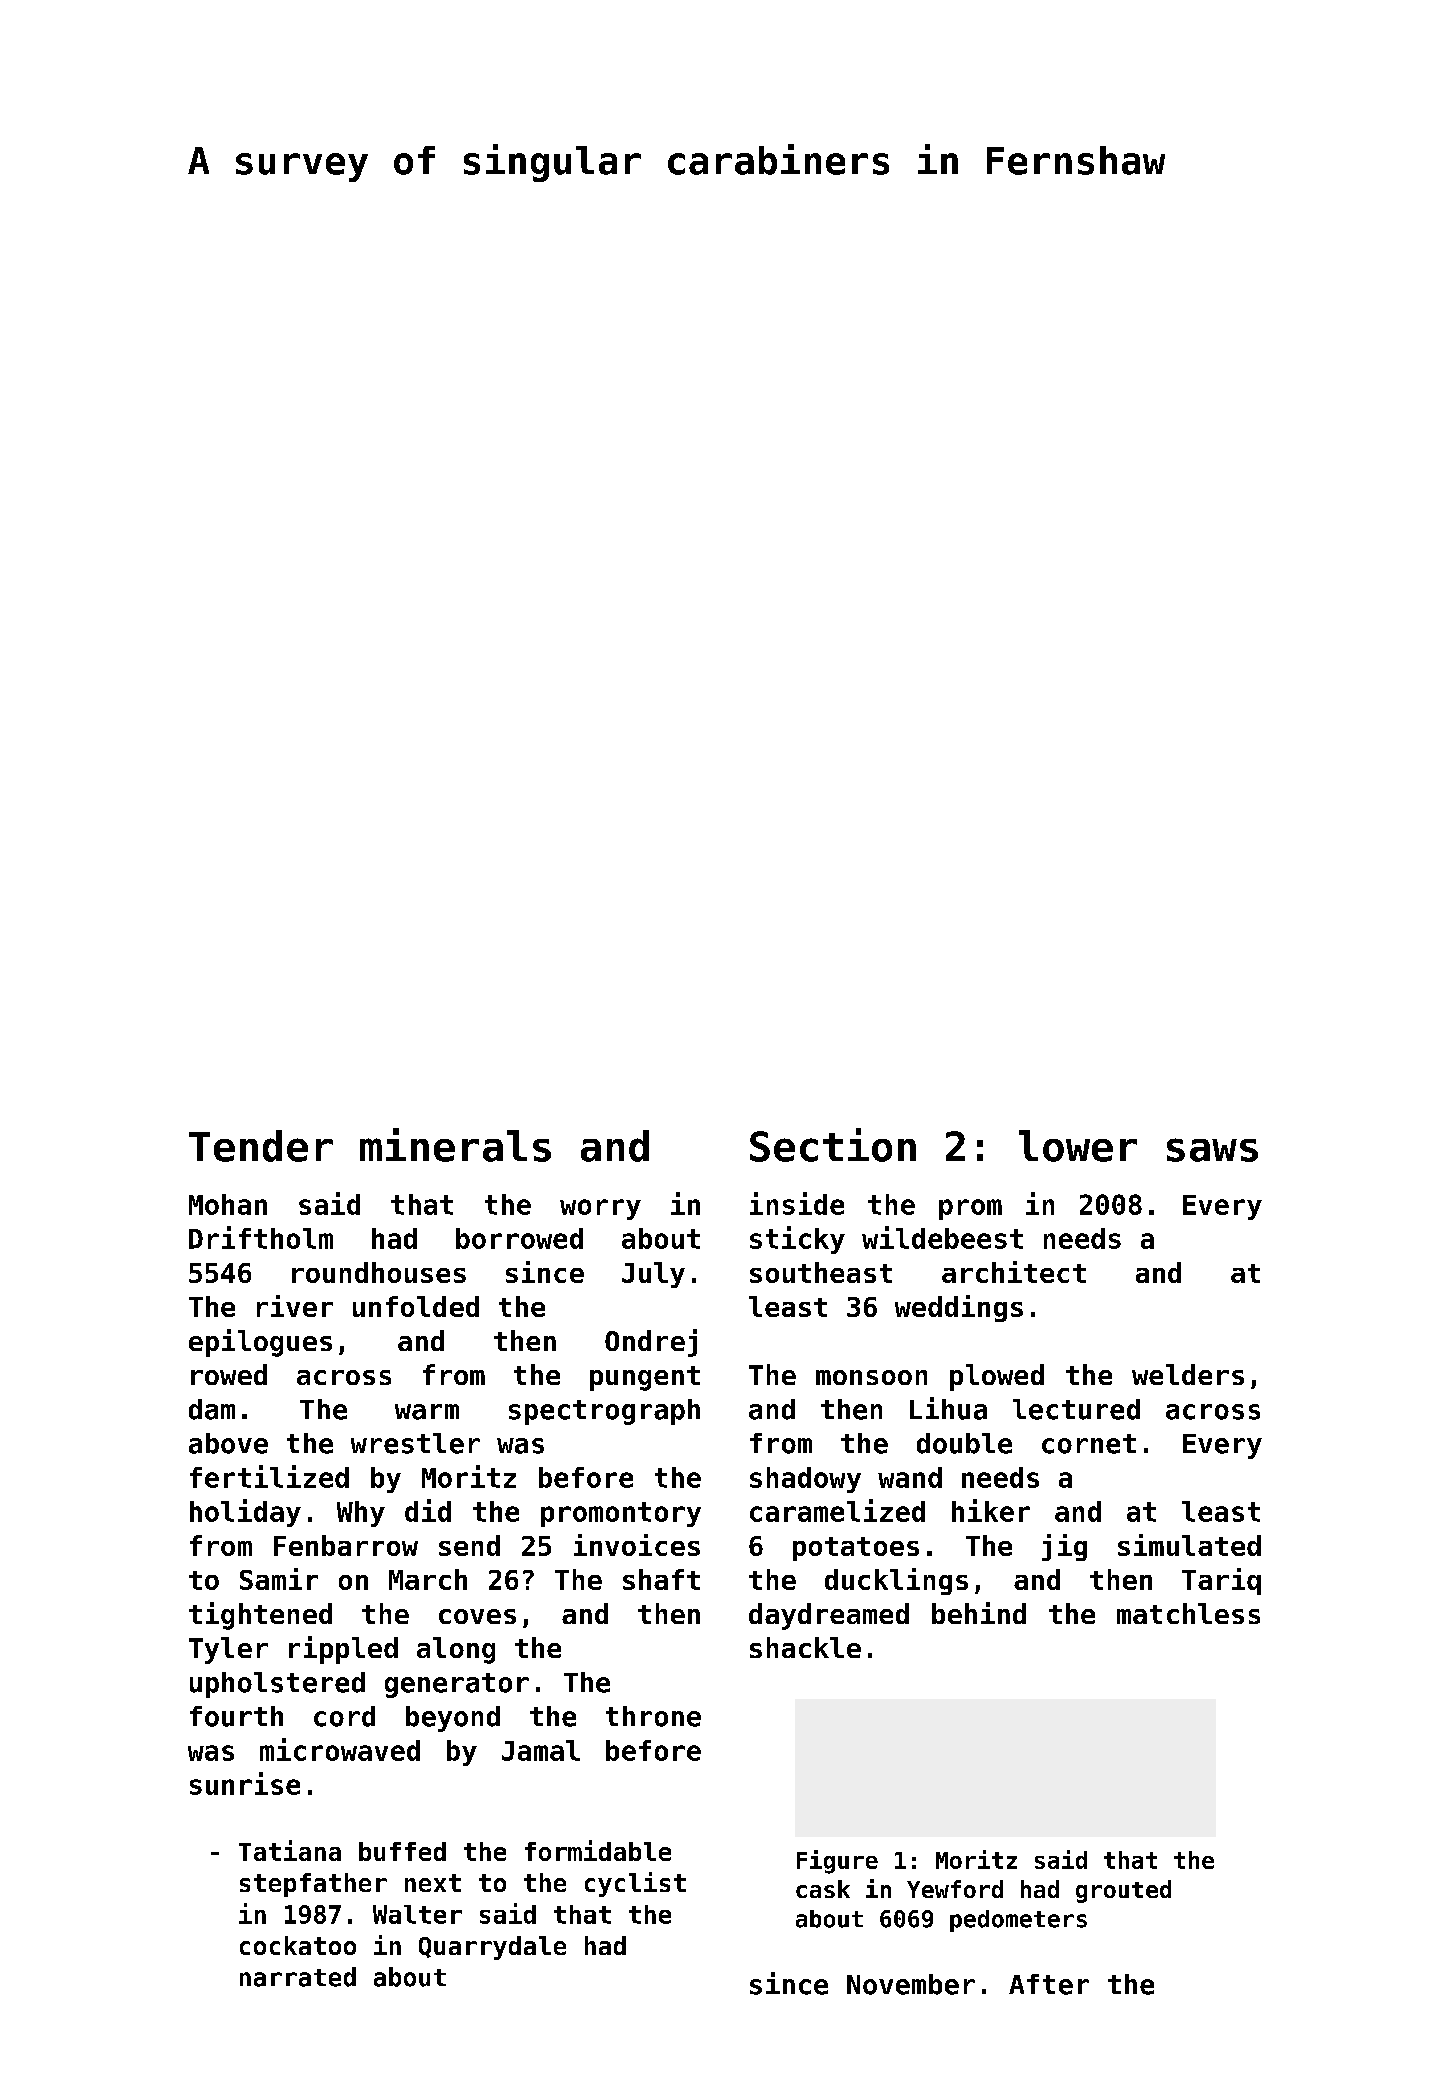 This page has height=2100, width=1450. Describe the element at coordinates (911, 1984) in the page. I see `November` at that location.
